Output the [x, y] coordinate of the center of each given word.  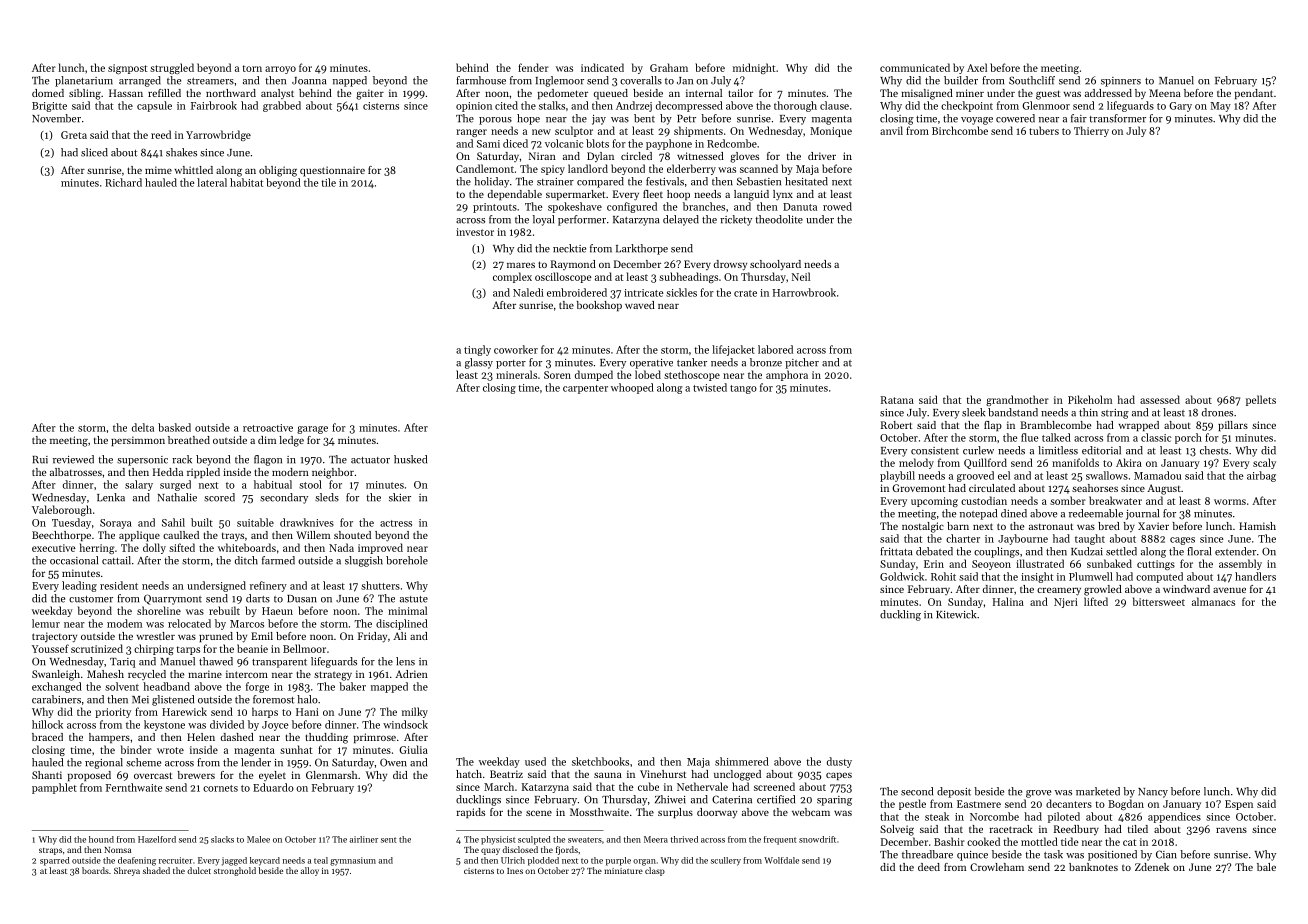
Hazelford [157, 839]
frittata [896, 551]
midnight [754, 68]
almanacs [1213, 601]
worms [1230, 502]
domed [48, 93]
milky [415, 712]
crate [745, 293]
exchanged [57, 687]
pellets [1261, 400]
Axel [977, 67]
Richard [123, 182]
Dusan [302, 599]
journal [1142, 514]
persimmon [138, 441]
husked [410, 459]
